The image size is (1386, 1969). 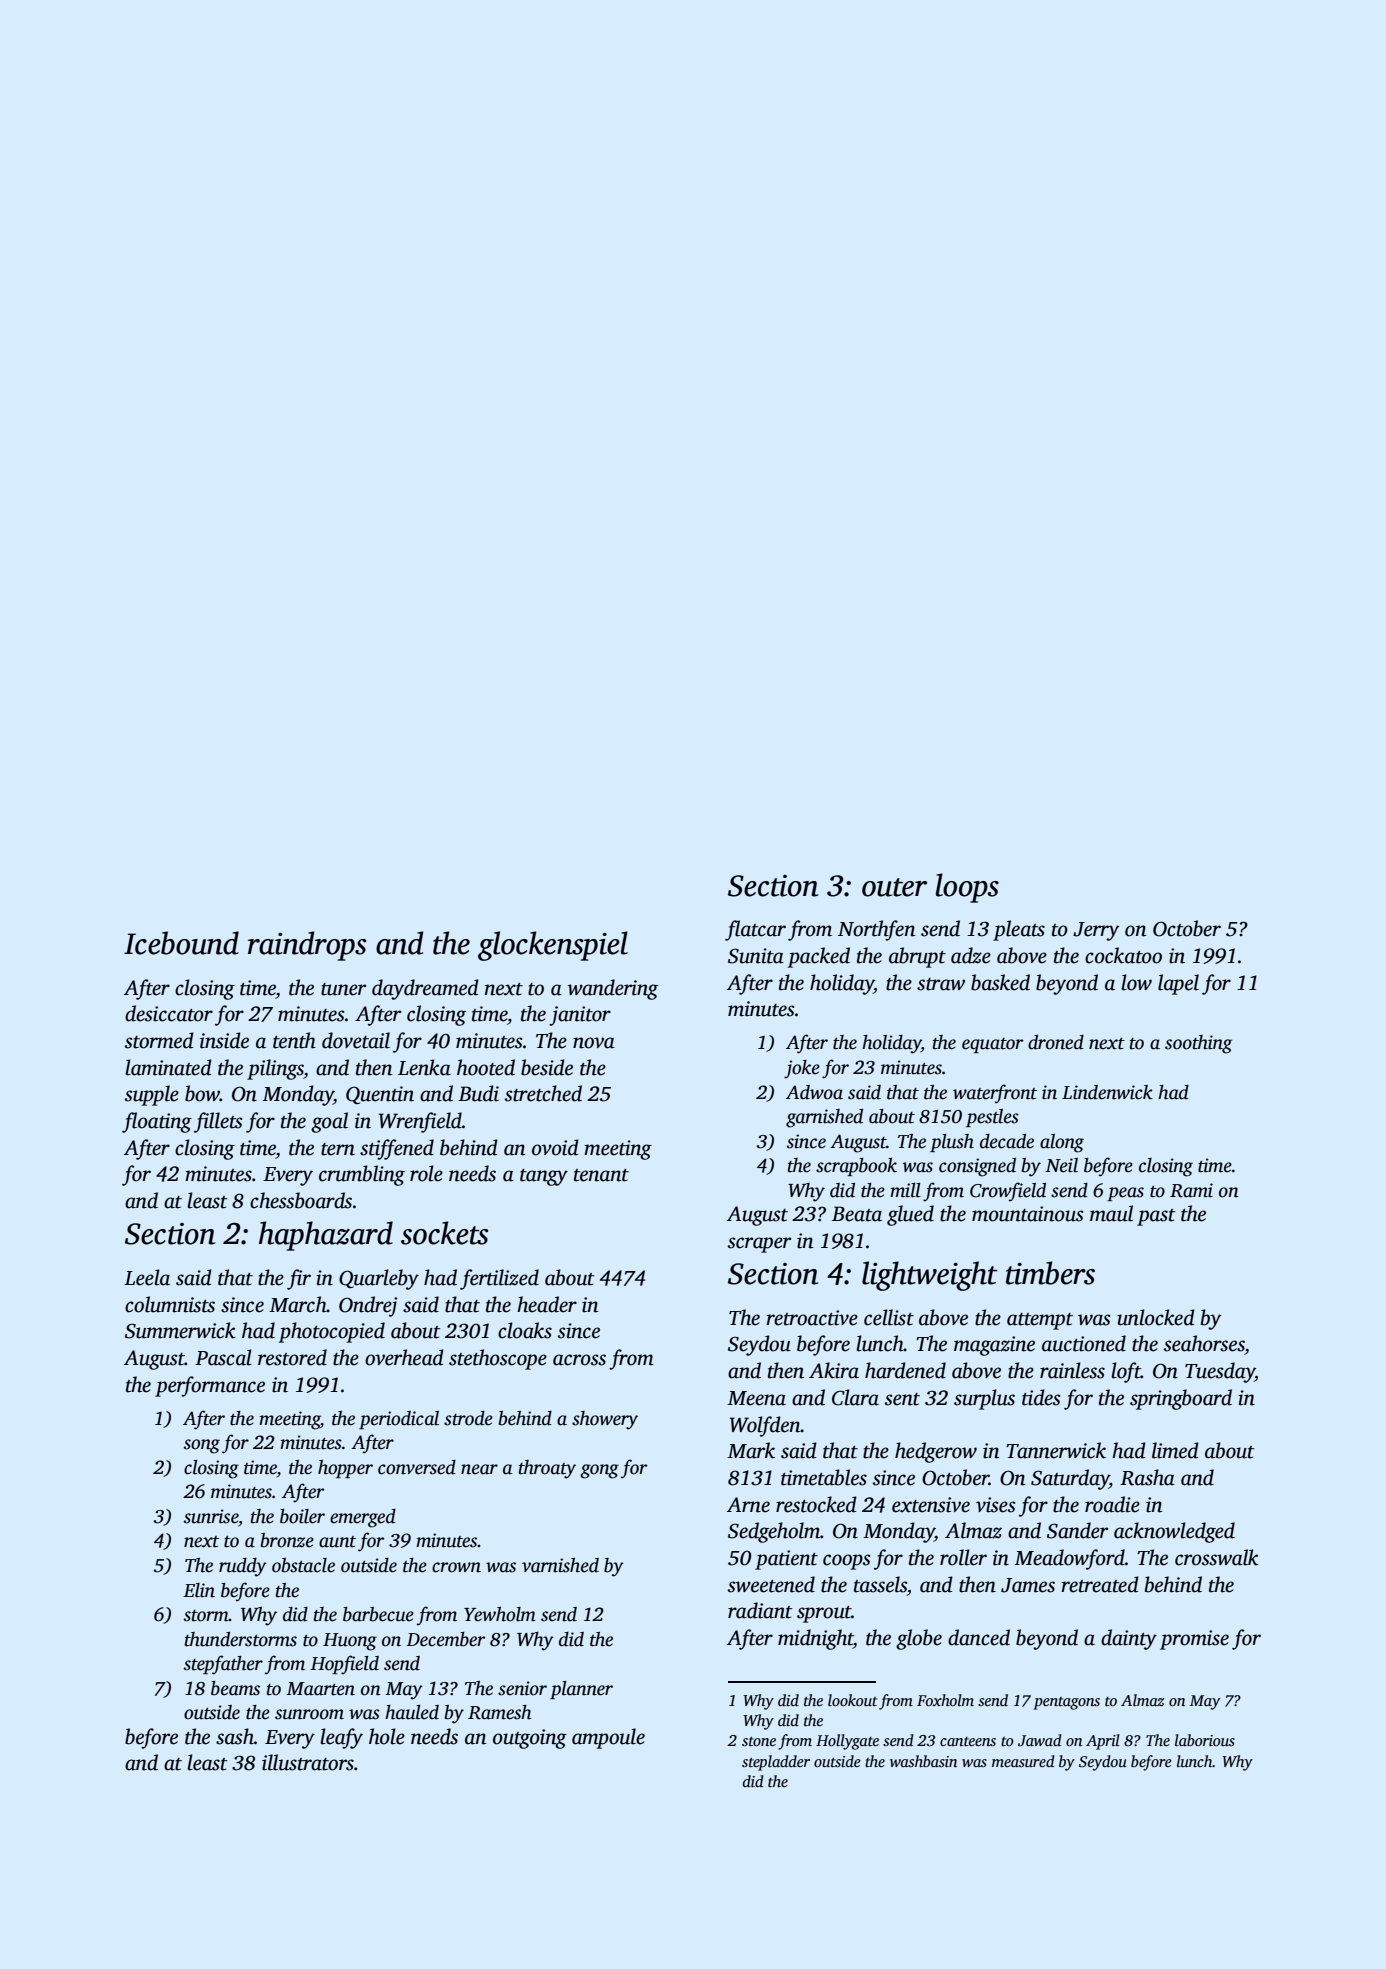 I want to click on flatcar, so click(x=755, y=930).
